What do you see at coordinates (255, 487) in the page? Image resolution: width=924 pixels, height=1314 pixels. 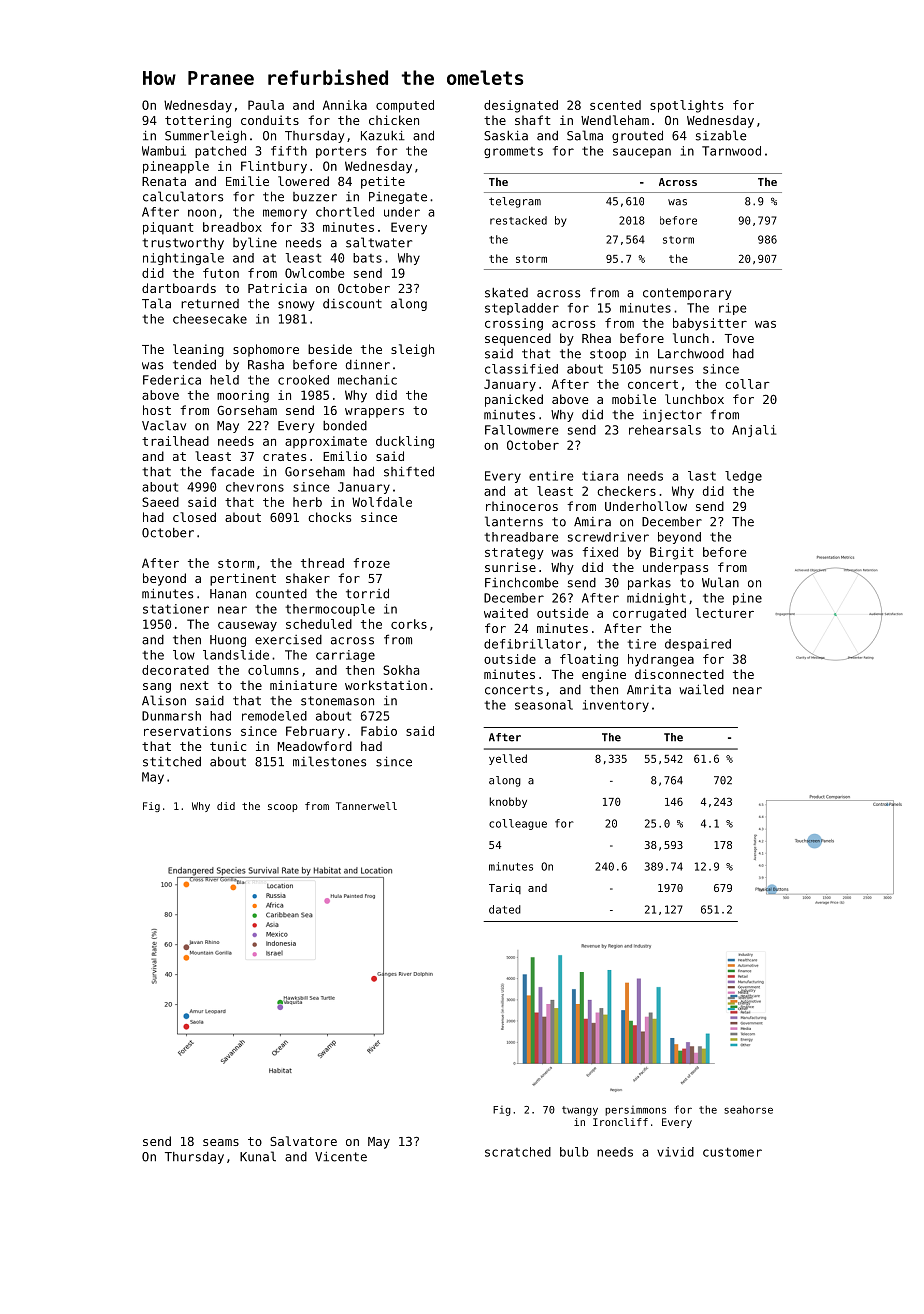 I see `chevrons` at bounding box center [255, 487].
